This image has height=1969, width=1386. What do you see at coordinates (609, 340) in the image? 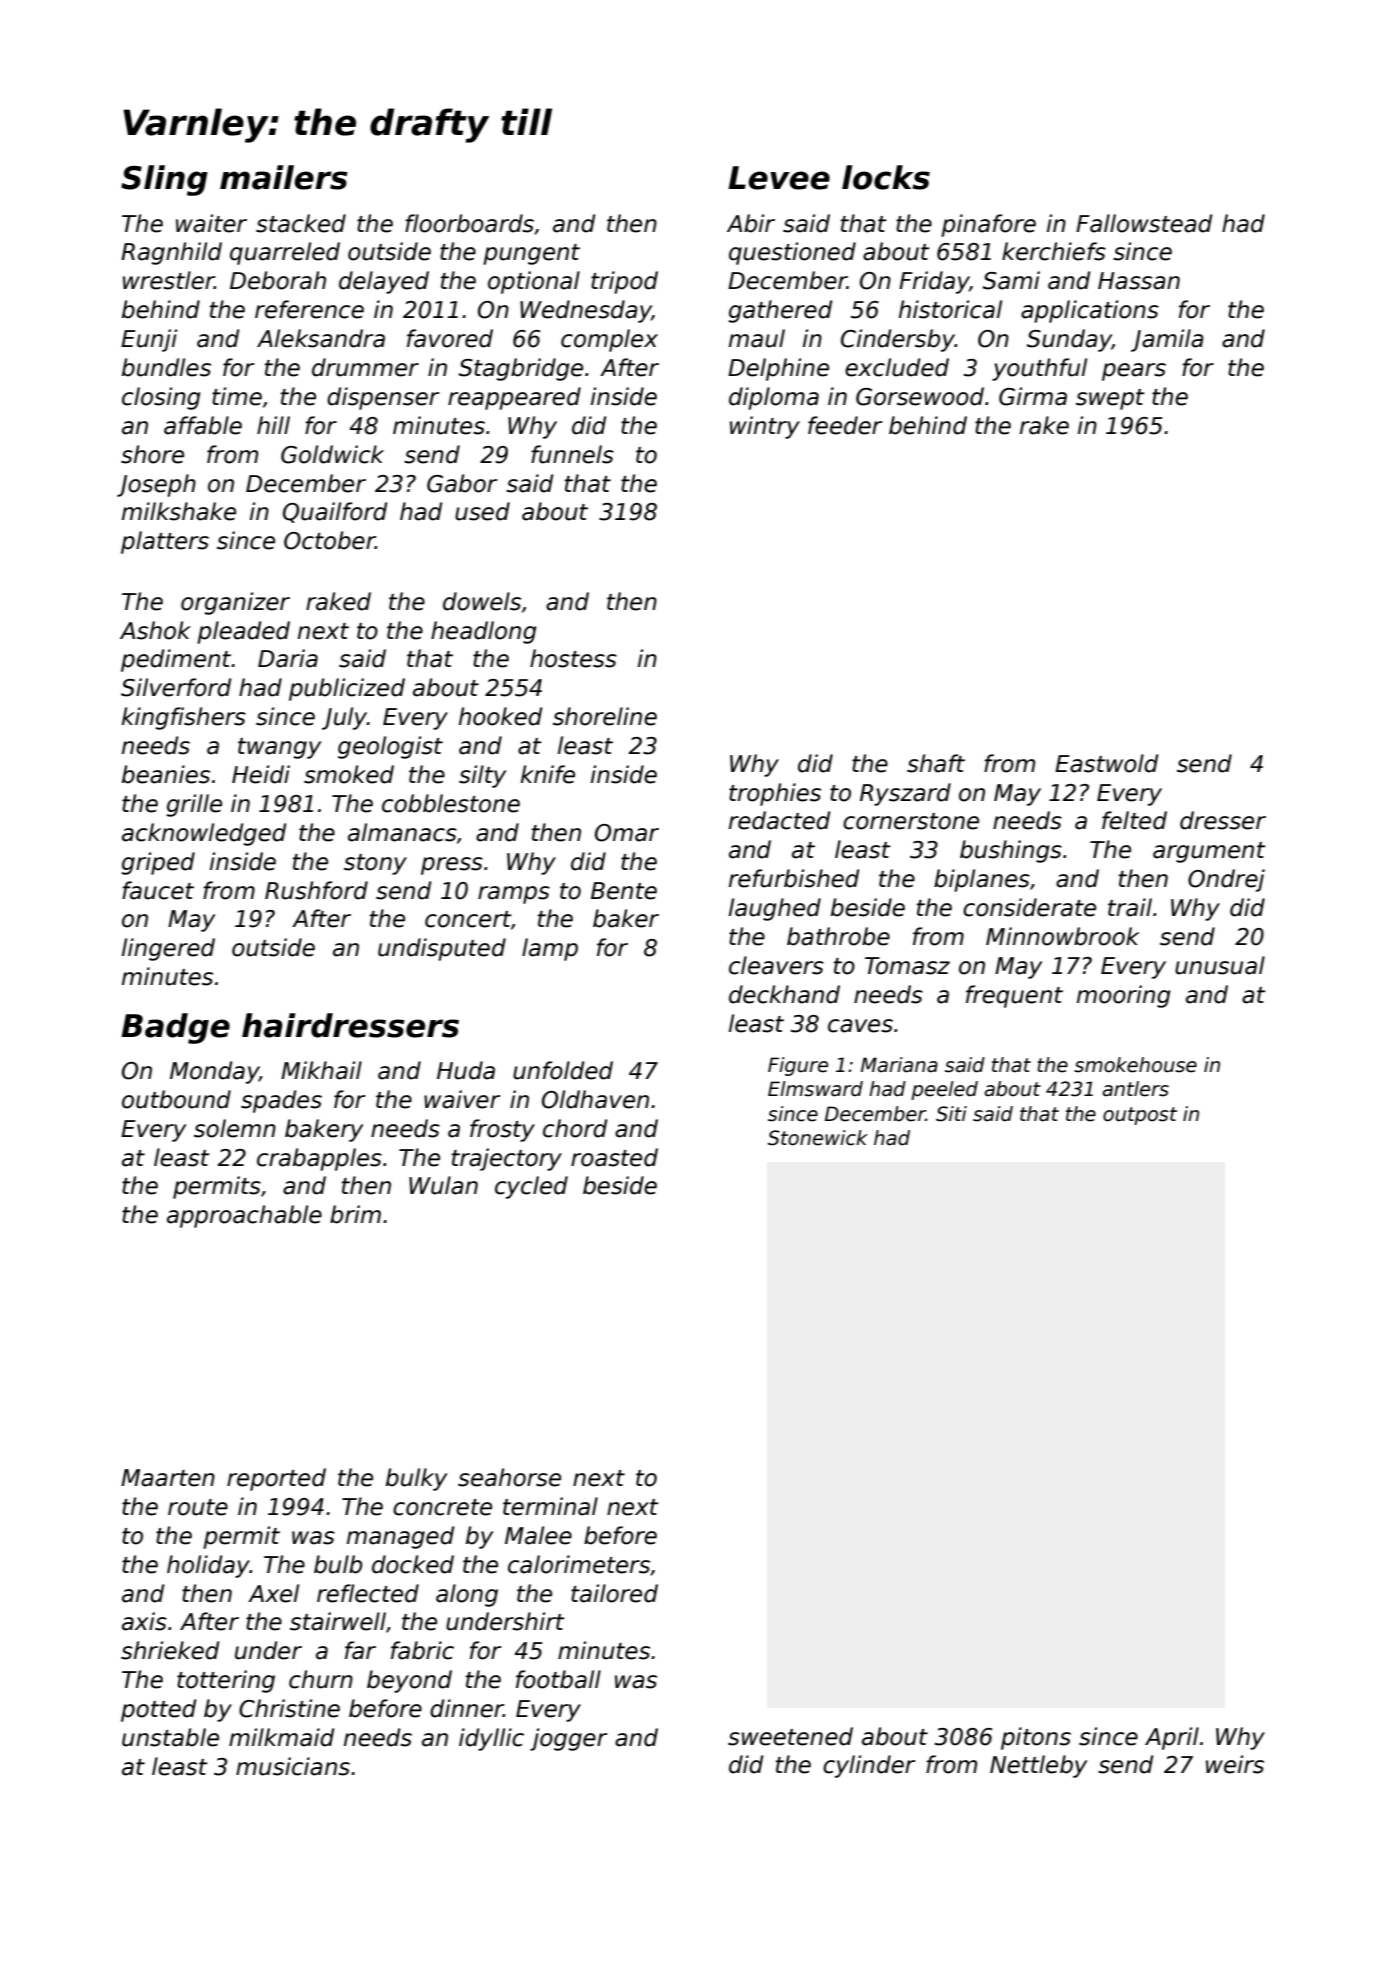
I see `complex` at bounding box center [609, 340].
